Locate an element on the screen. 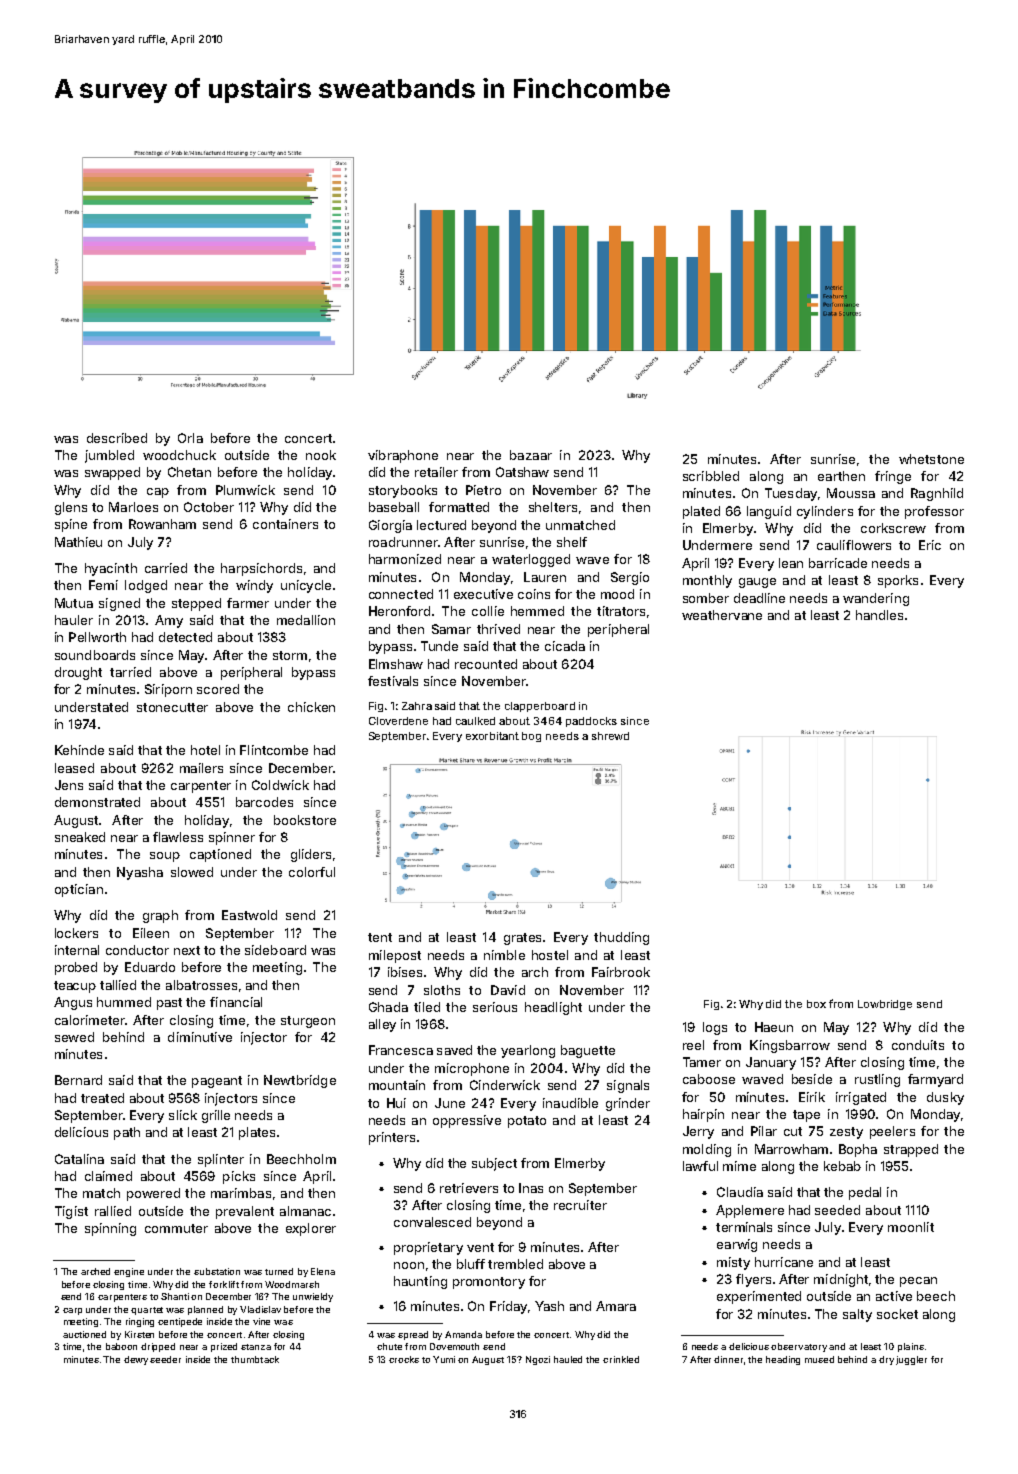 The width and height of the screenshot is (1018, 1474). scribbled is located at coordinates (711, 476).
